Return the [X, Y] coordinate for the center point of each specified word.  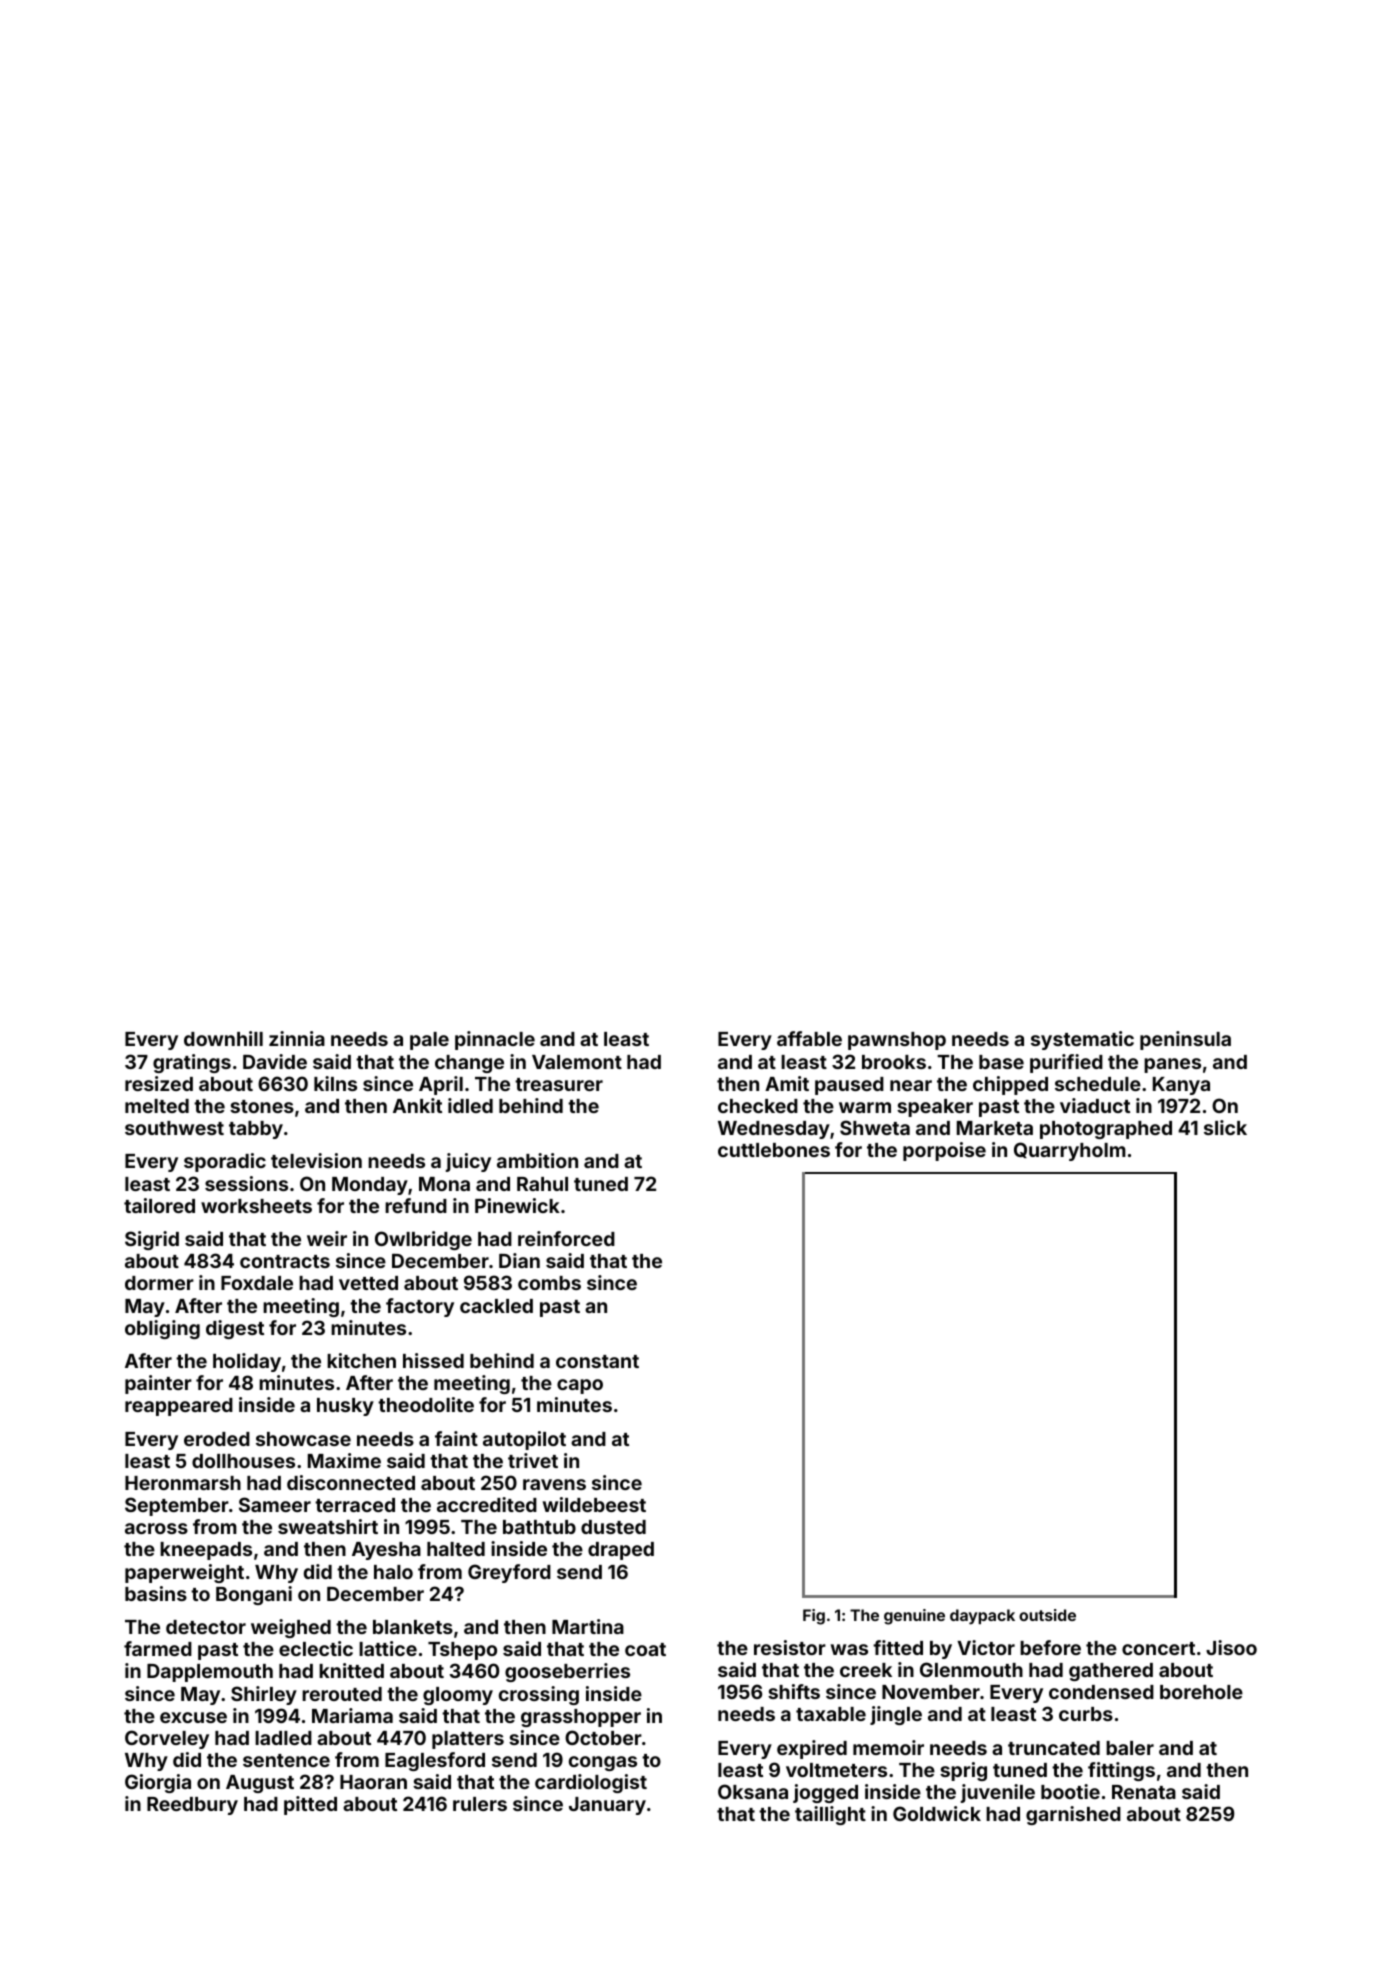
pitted [310, 1805]
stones [262, 1106]
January [607, 1806]
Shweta [875, 1127]
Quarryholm [1070, 1151]
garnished [1073, 1815]
